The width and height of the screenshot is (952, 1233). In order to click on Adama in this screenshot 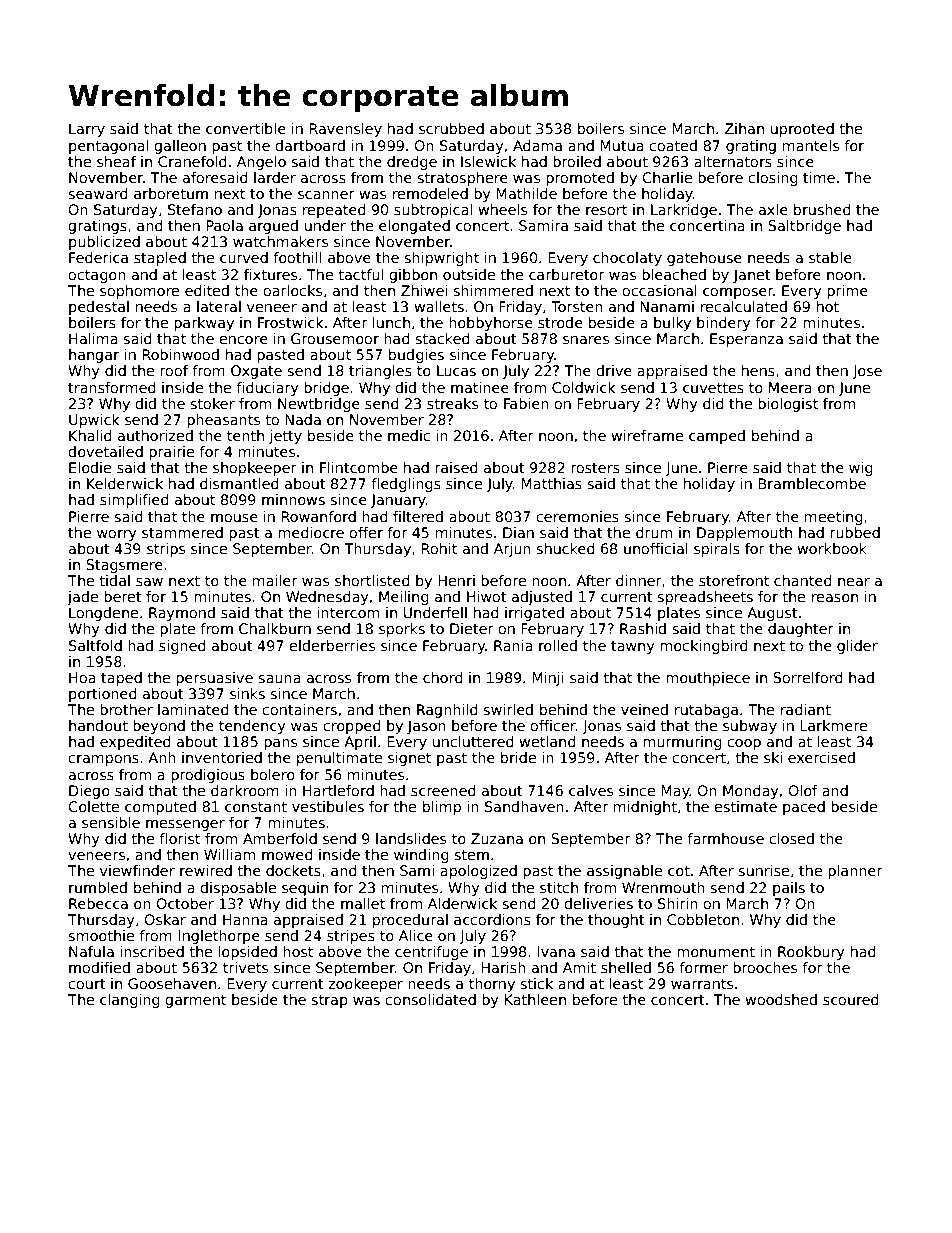, I will do `click(537, 145)`.
